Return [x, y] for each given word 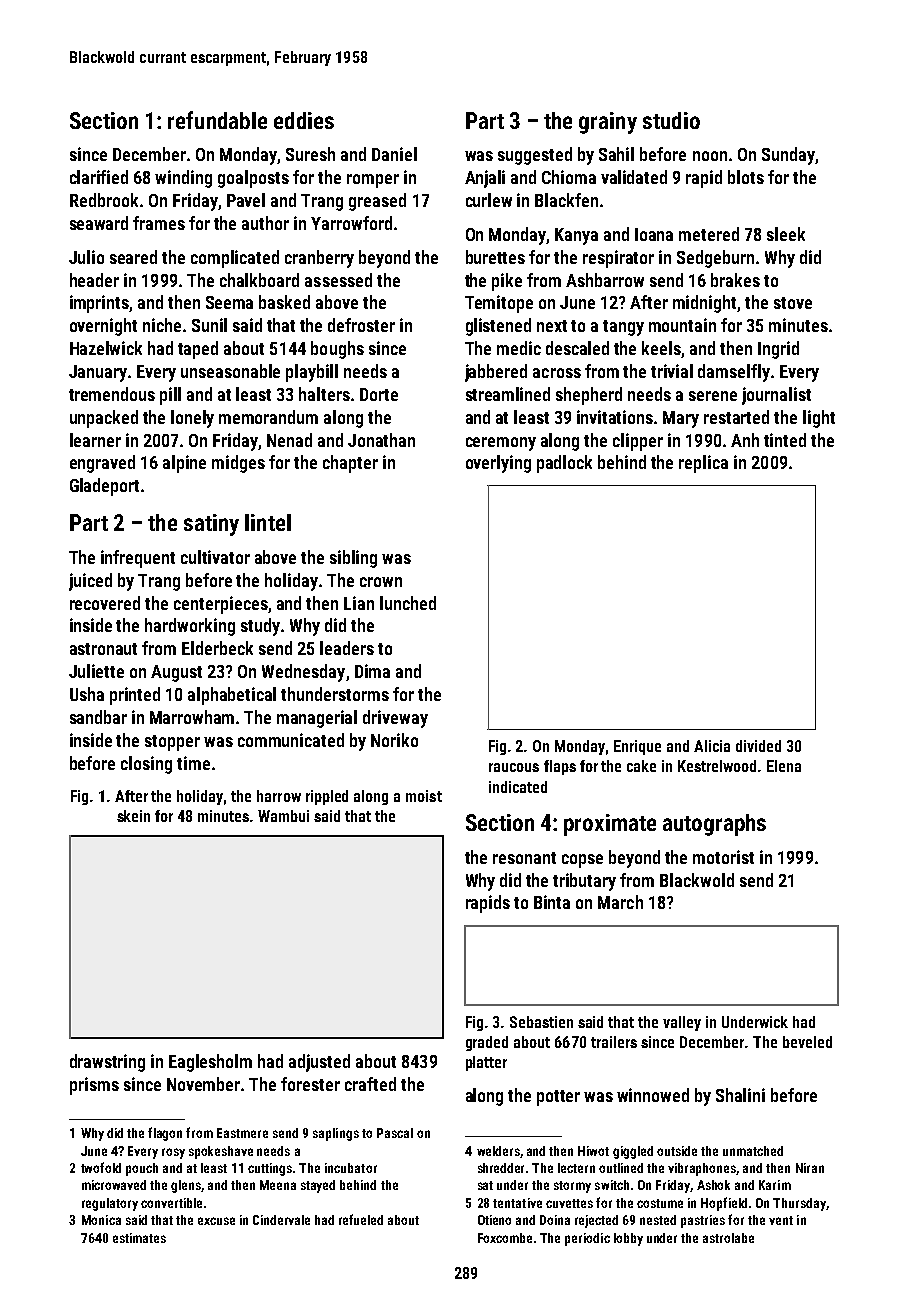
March [620, 902]
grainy [608, 123]
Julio [86, 257]
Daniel [394, 154]
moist [424, 796]
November [203, 1084]
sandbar [98, 717]
